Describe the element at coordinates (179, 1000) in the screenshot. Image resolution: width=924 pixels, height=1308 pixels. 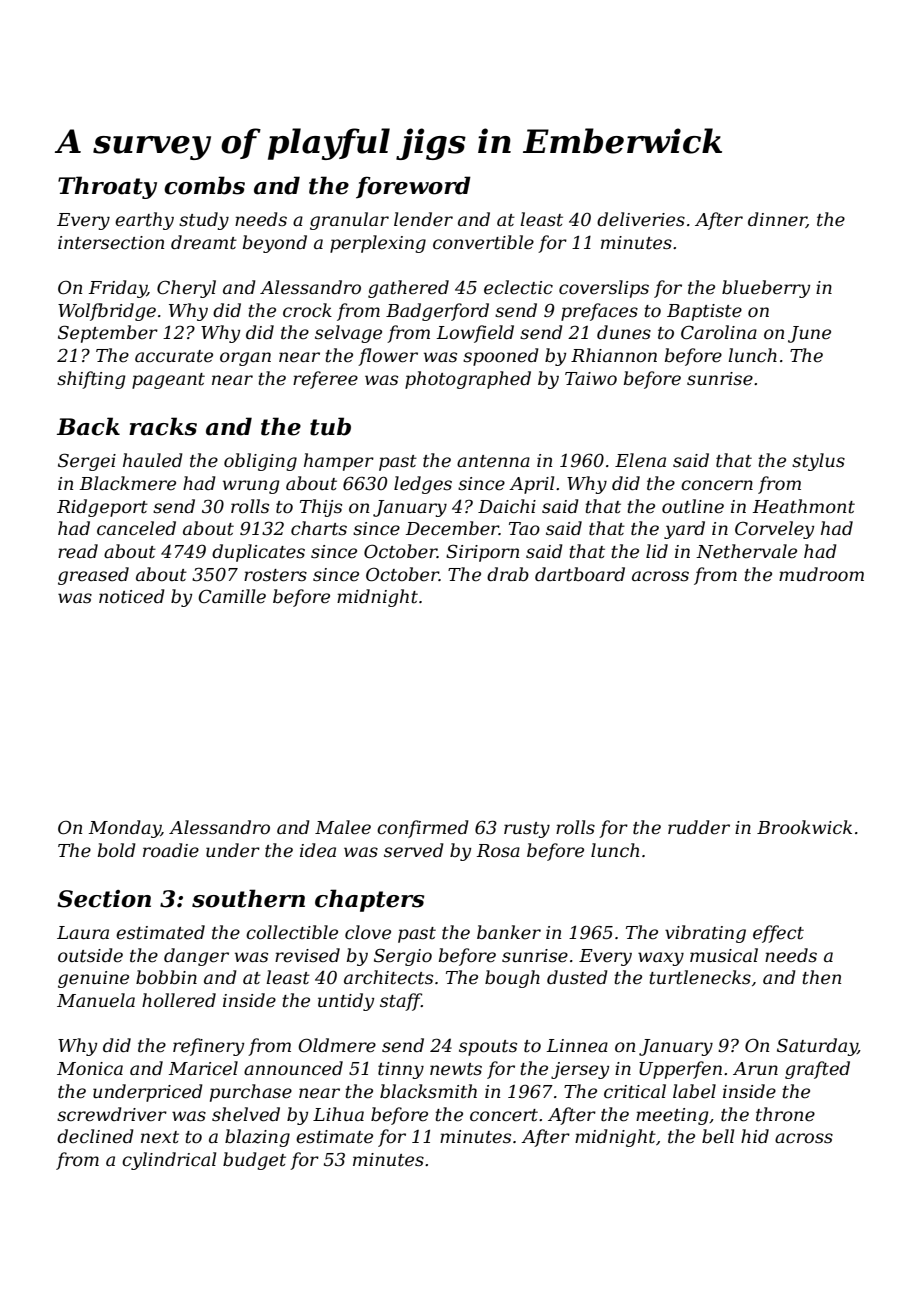
I see `hollered` at that location.
